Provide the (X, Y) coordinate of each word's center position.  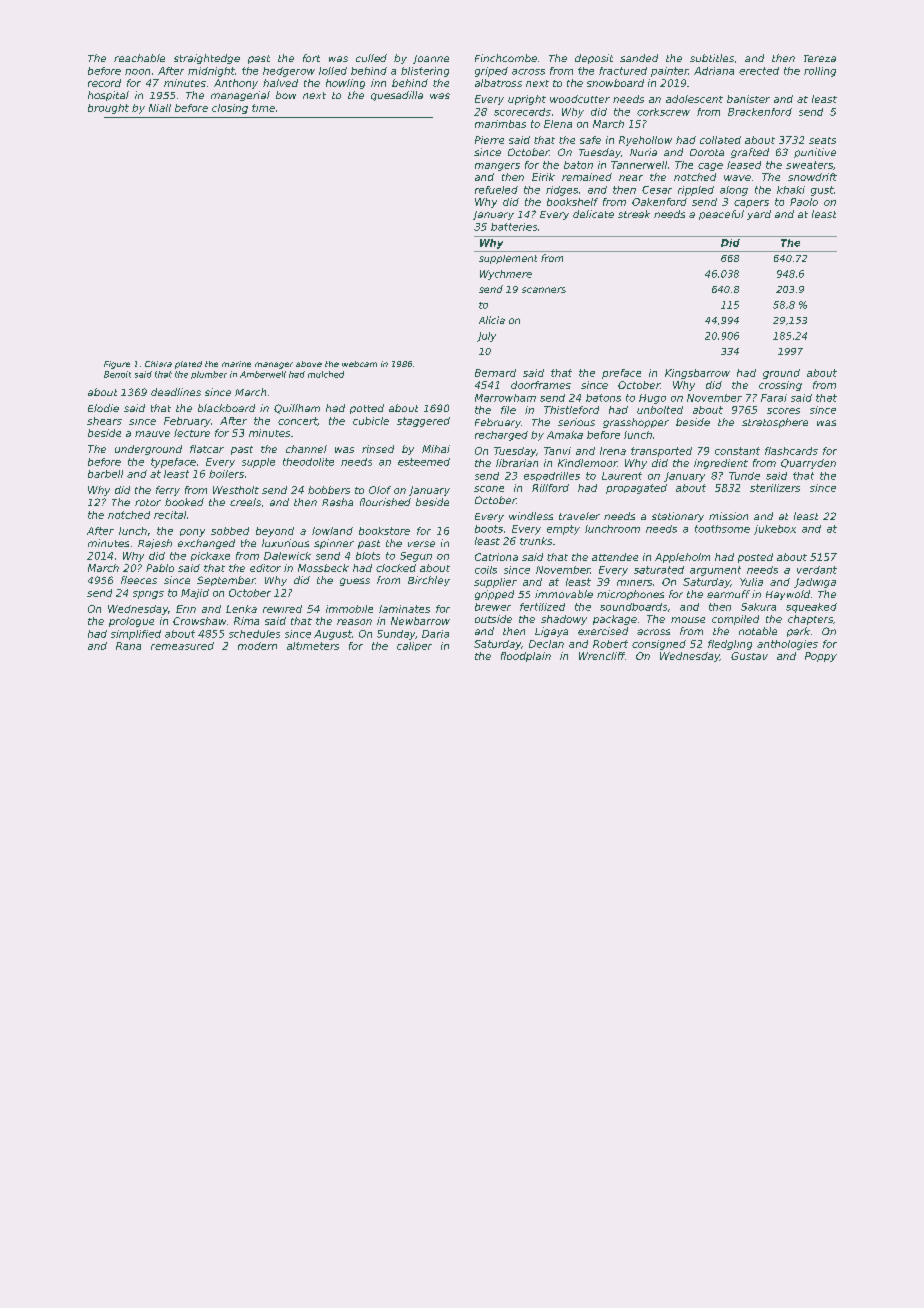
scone (489, 489)
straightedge (207, 59)
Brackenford (760, 112)
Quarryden (808, 464)
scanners (544, 290)
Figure (117, 365)
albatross (498, 83)
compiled (735, 620)
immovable (564, 594)
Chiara (158, 364)
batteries (514, 227)
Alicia (492, 320)
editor (265, 568)
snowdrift (812, 177)
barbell (105, 474)
